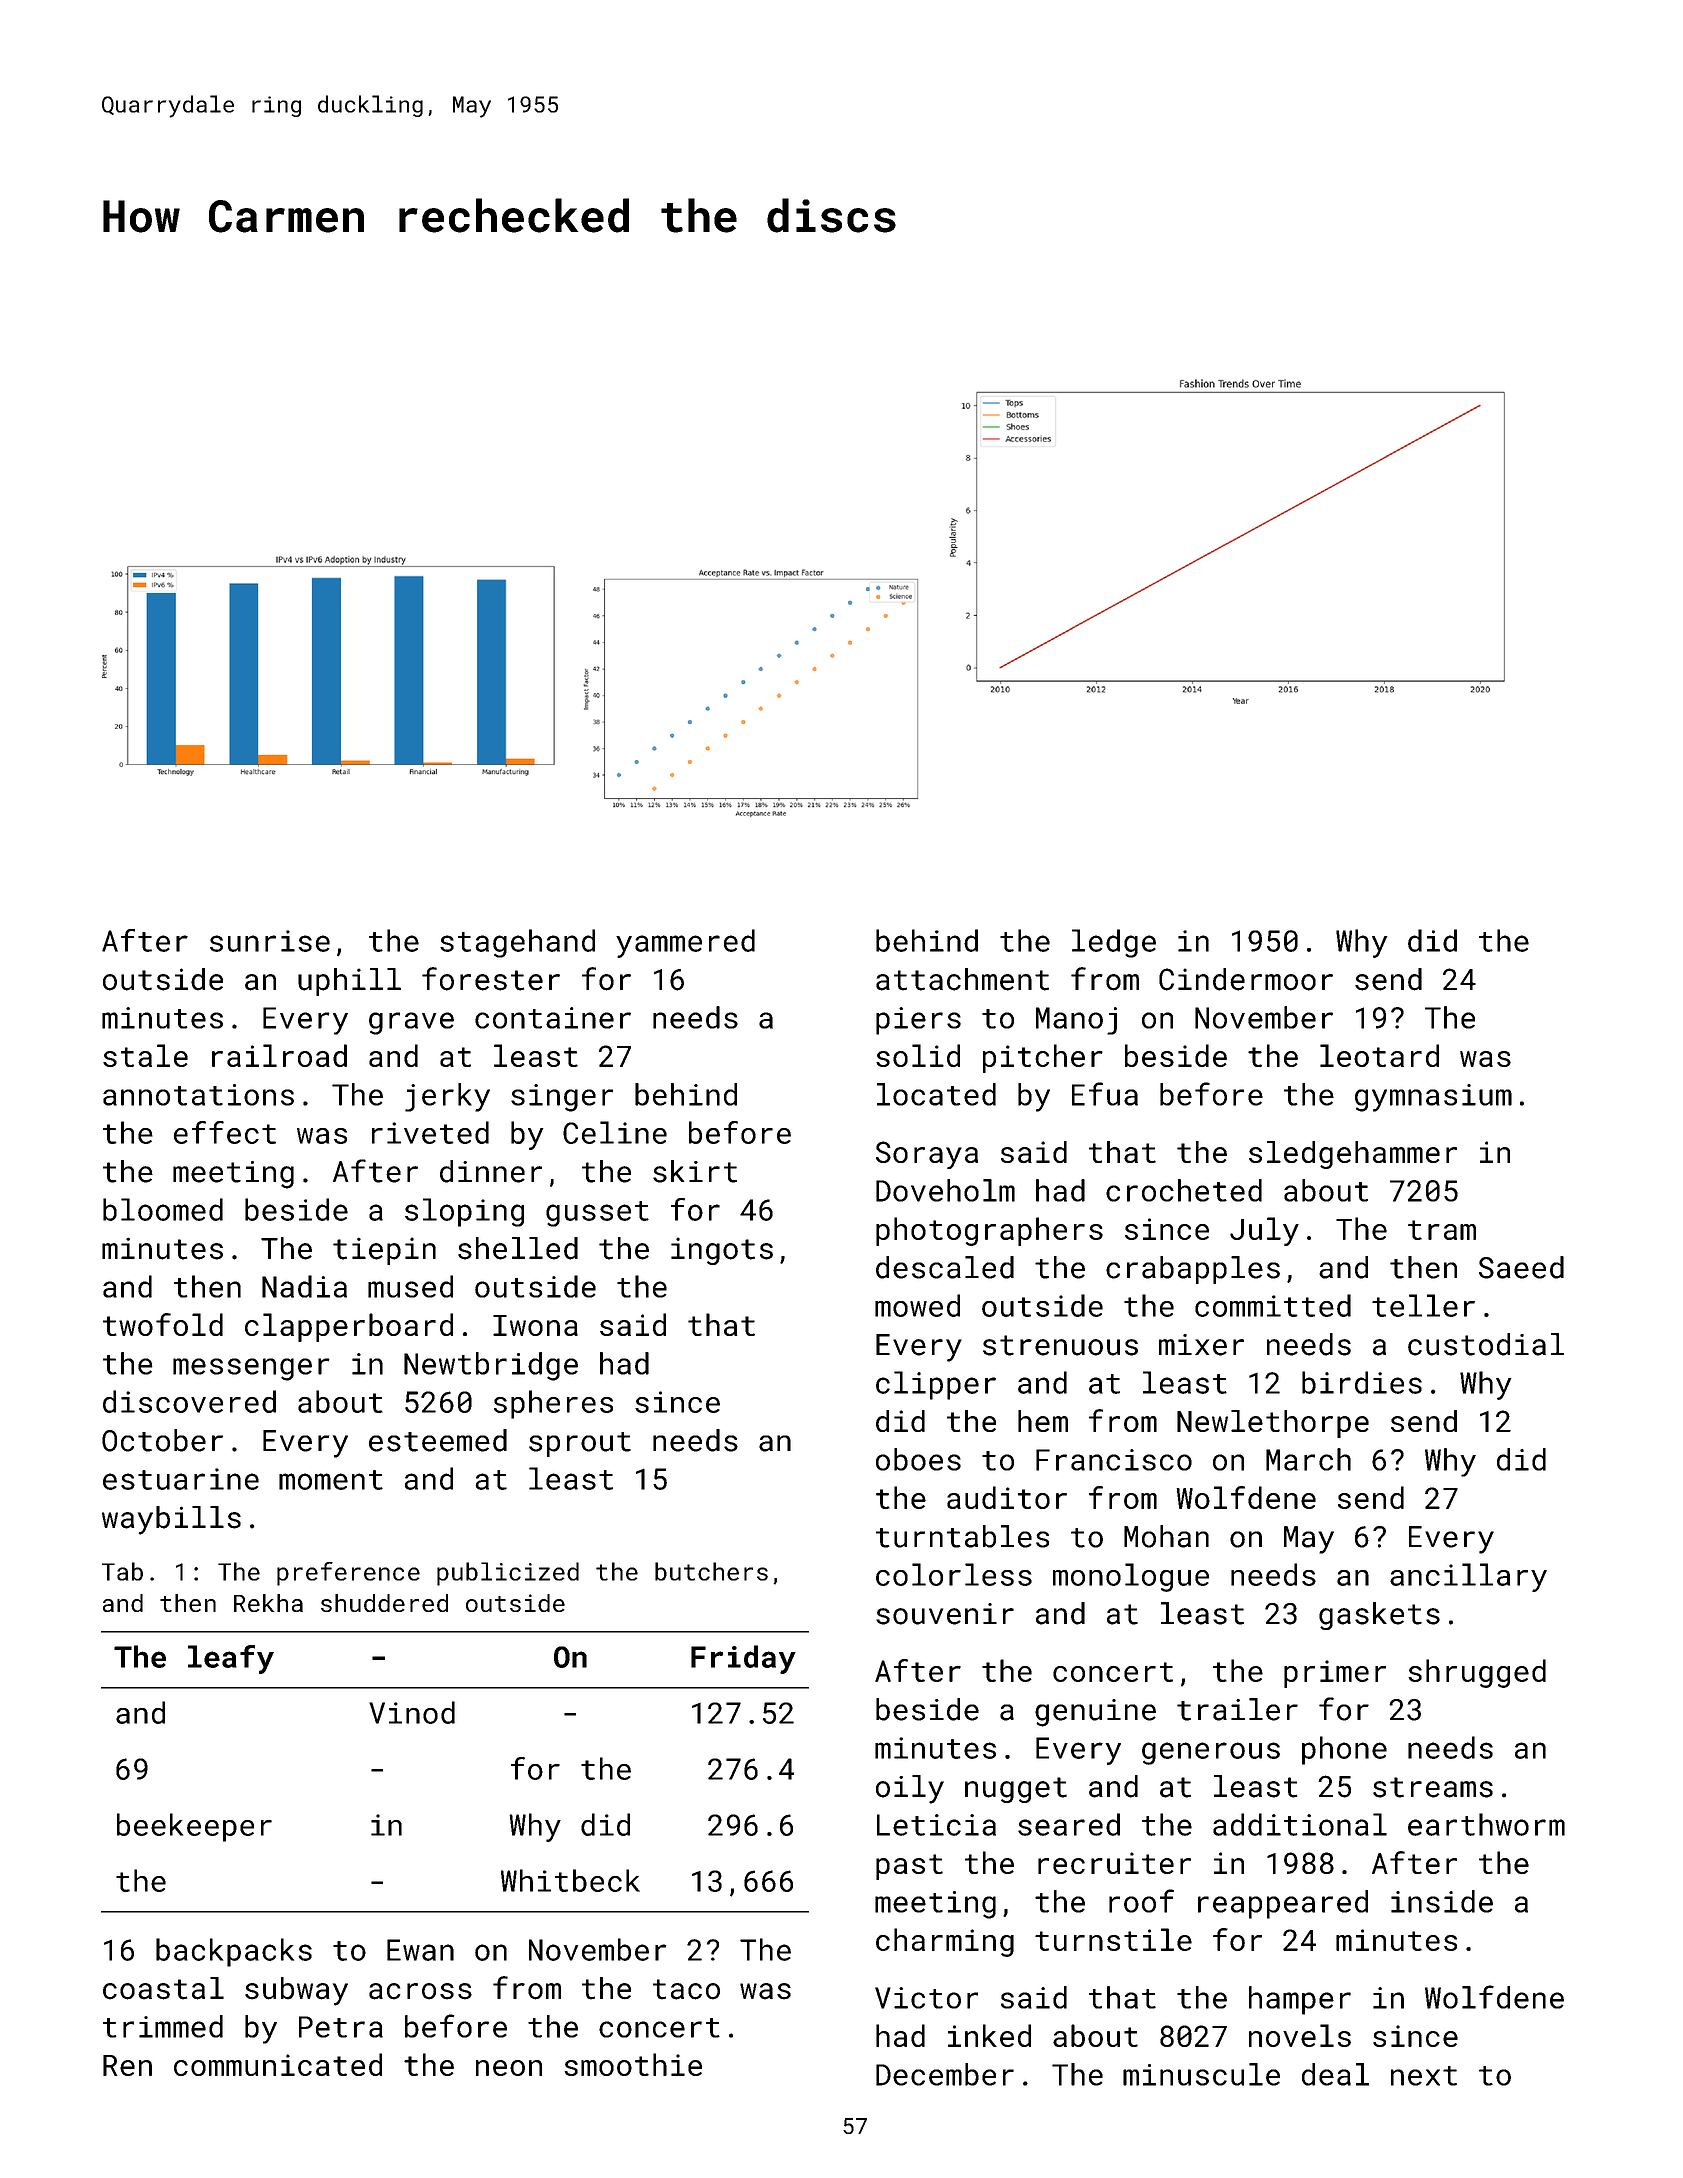 The image size is (1683, 2178). I want to click on annotations, so click(198, 1095).
